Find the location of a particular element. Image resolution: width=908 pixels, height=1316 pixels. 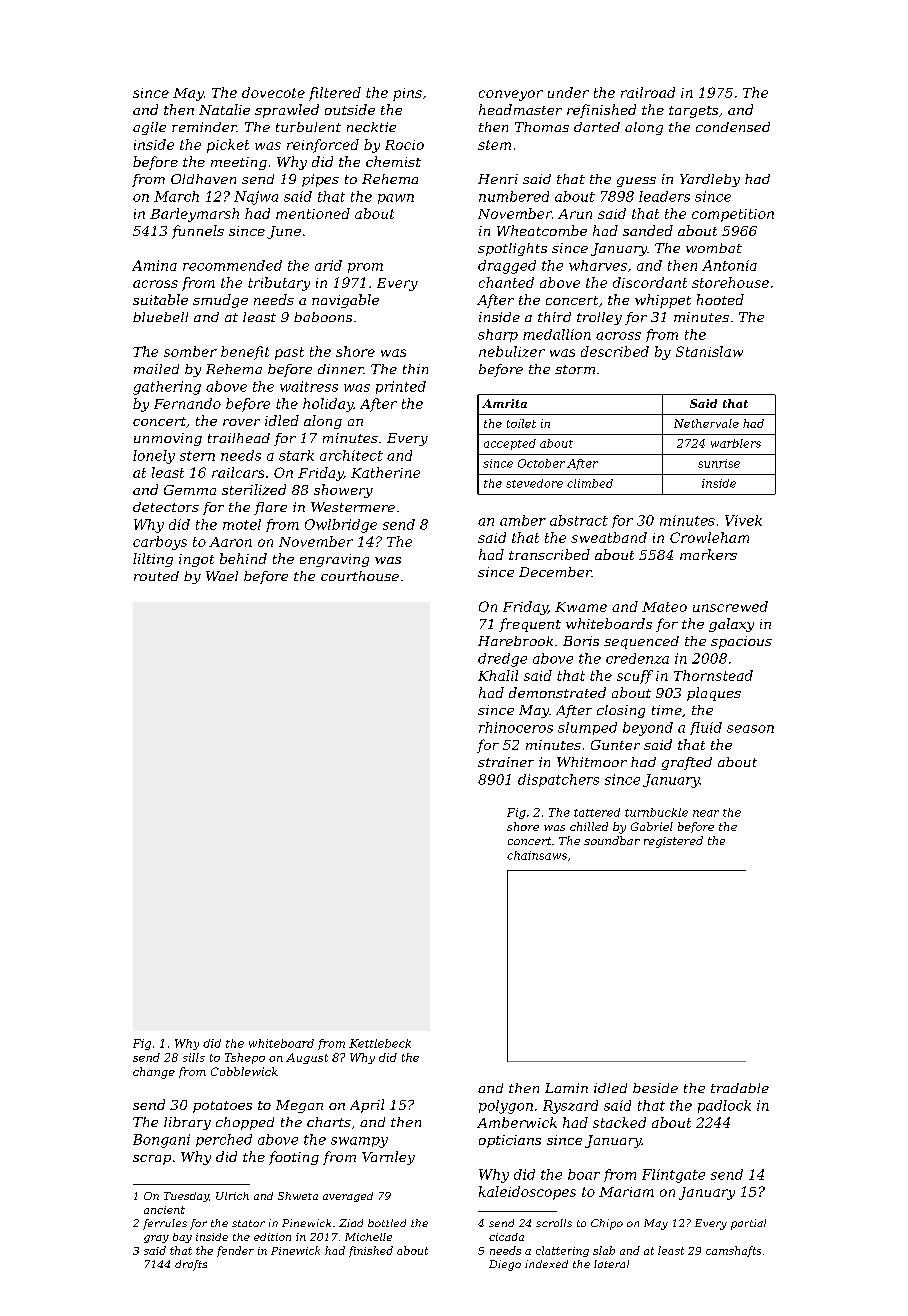

funnels is located at coordinates (198, 232).
